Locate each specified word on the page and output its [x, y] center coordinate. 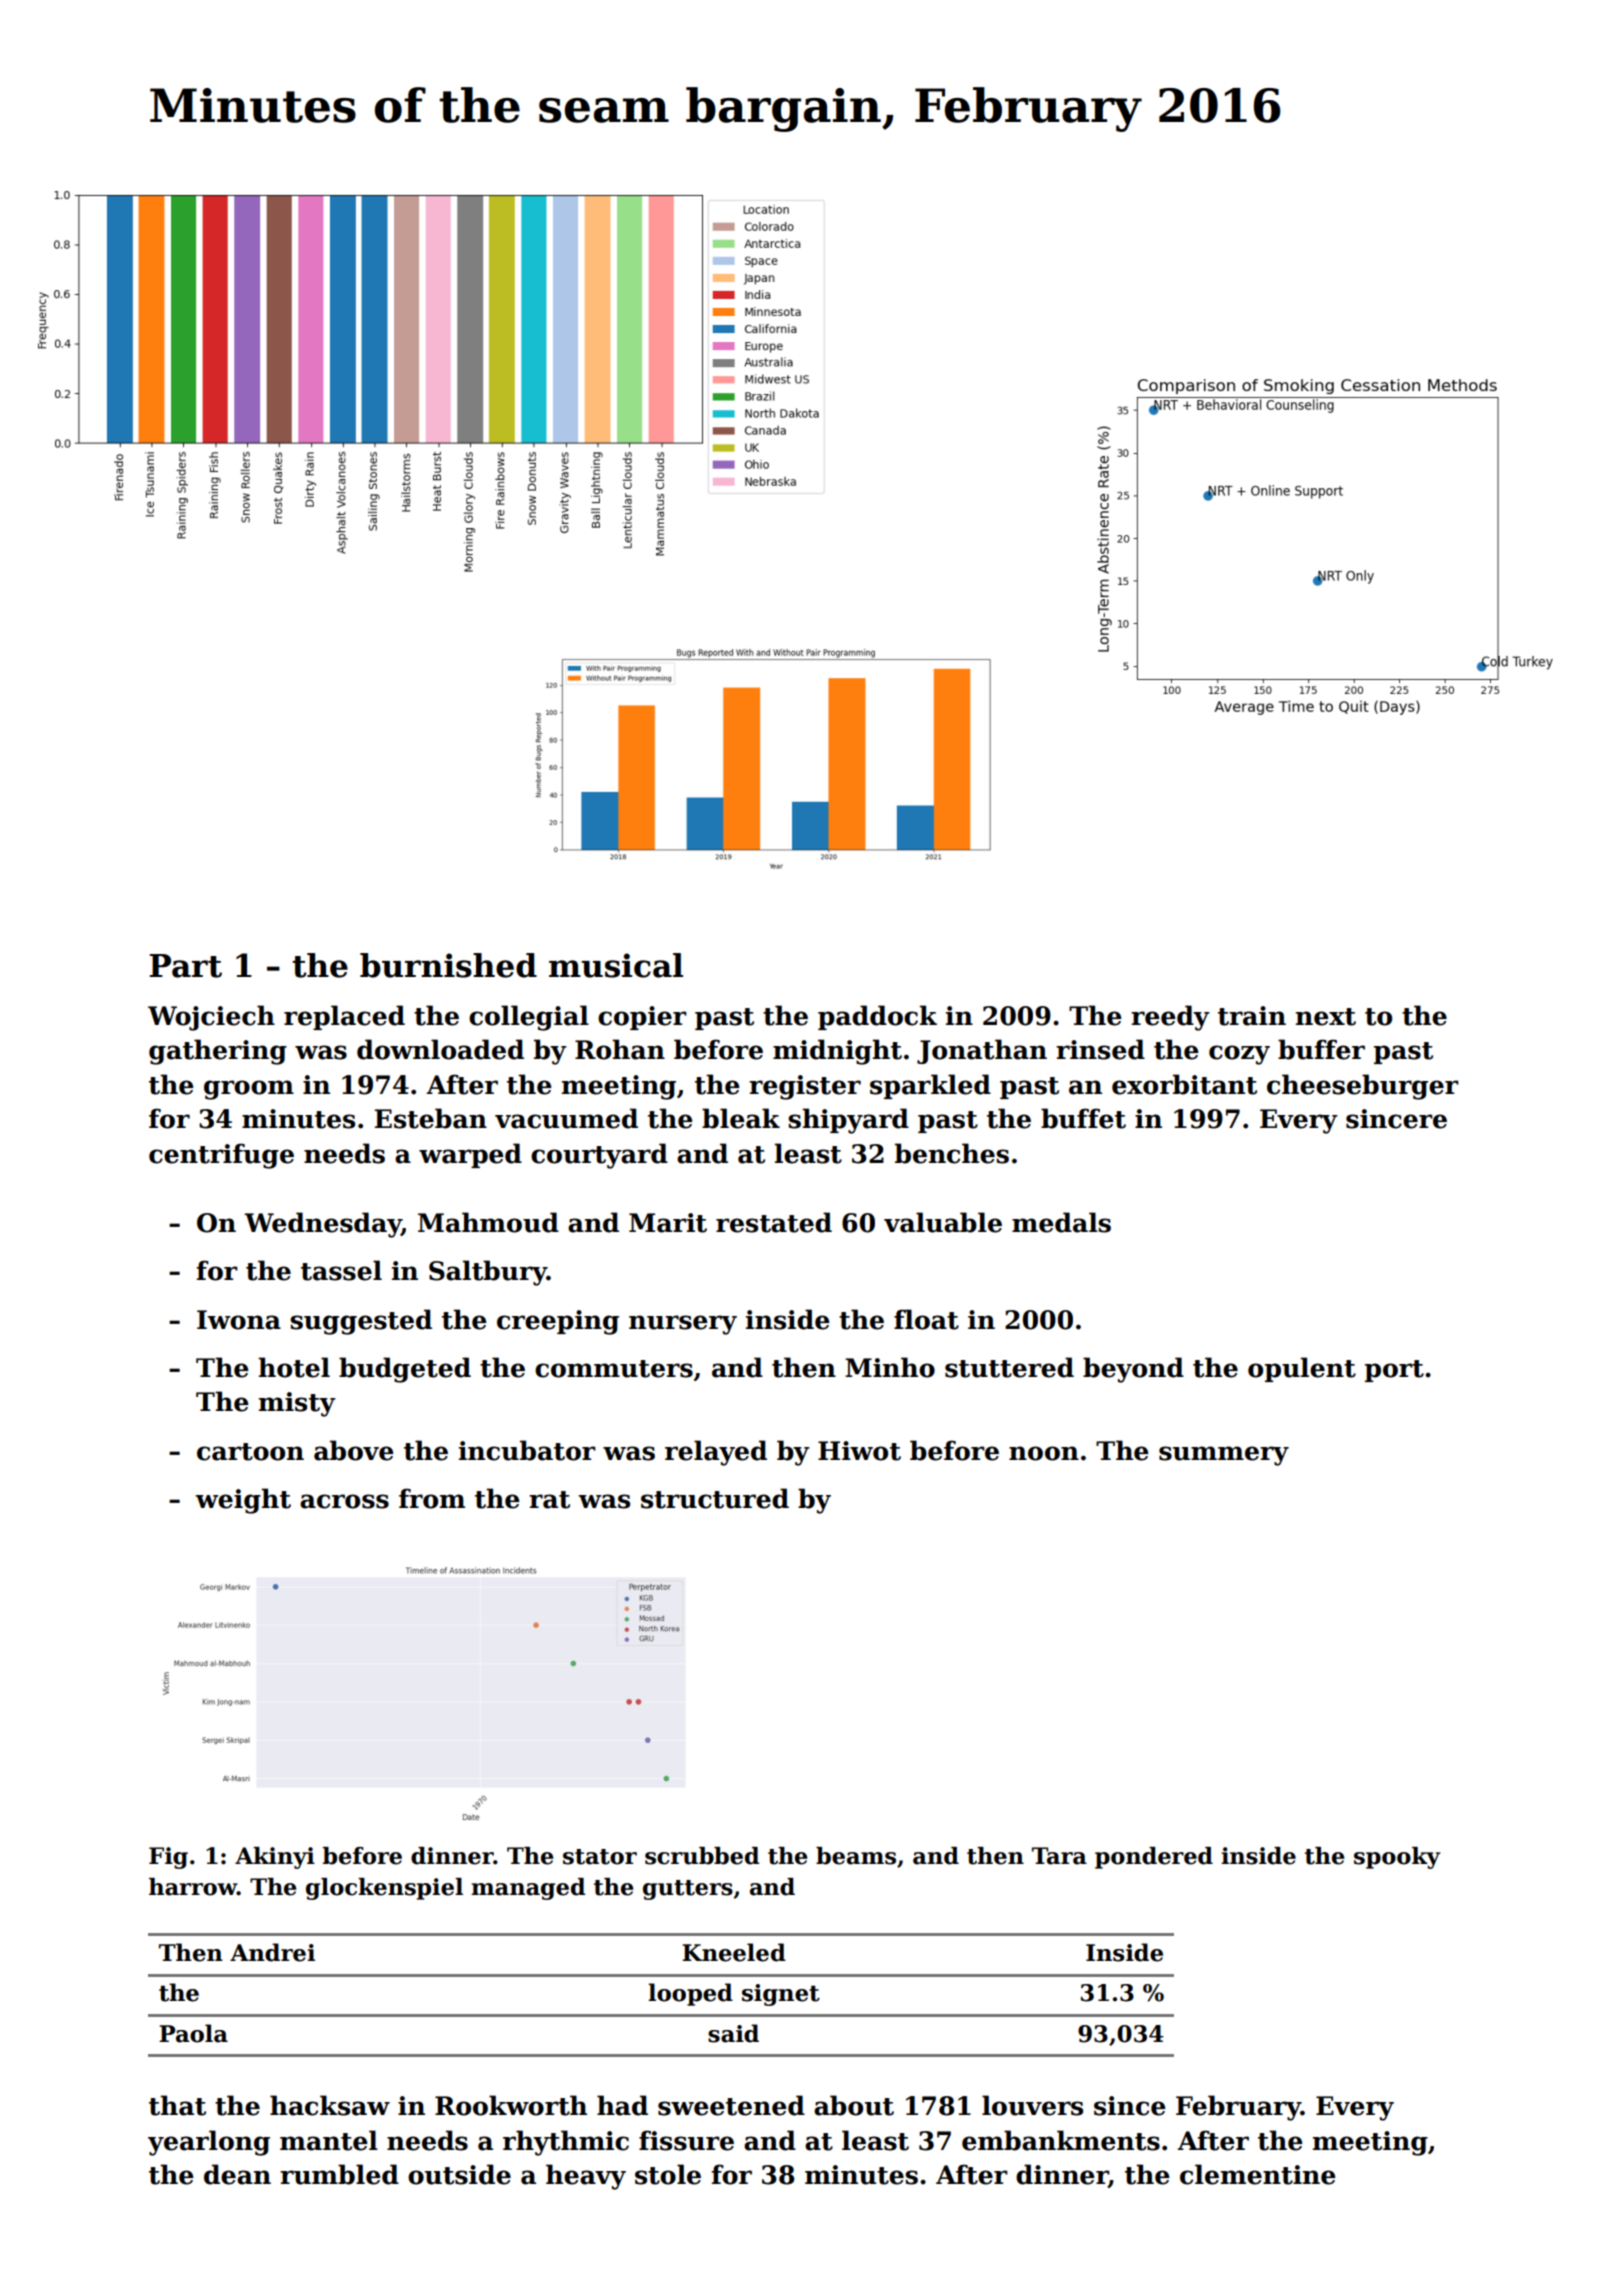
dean [237, 2174]
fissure [686, 2140]
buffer [1321, 1049]
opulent [1302, 1369]
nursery [683, 1325]
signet [781, 1995]
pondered [1154, 1858]
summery [1224, 1456]
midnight [837, 1052]
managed [528, 1889]
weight [243, 1501]
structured [715, 1498]
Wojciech [211, 1018]
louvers [1032, 2105]
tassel [341, 1270]
